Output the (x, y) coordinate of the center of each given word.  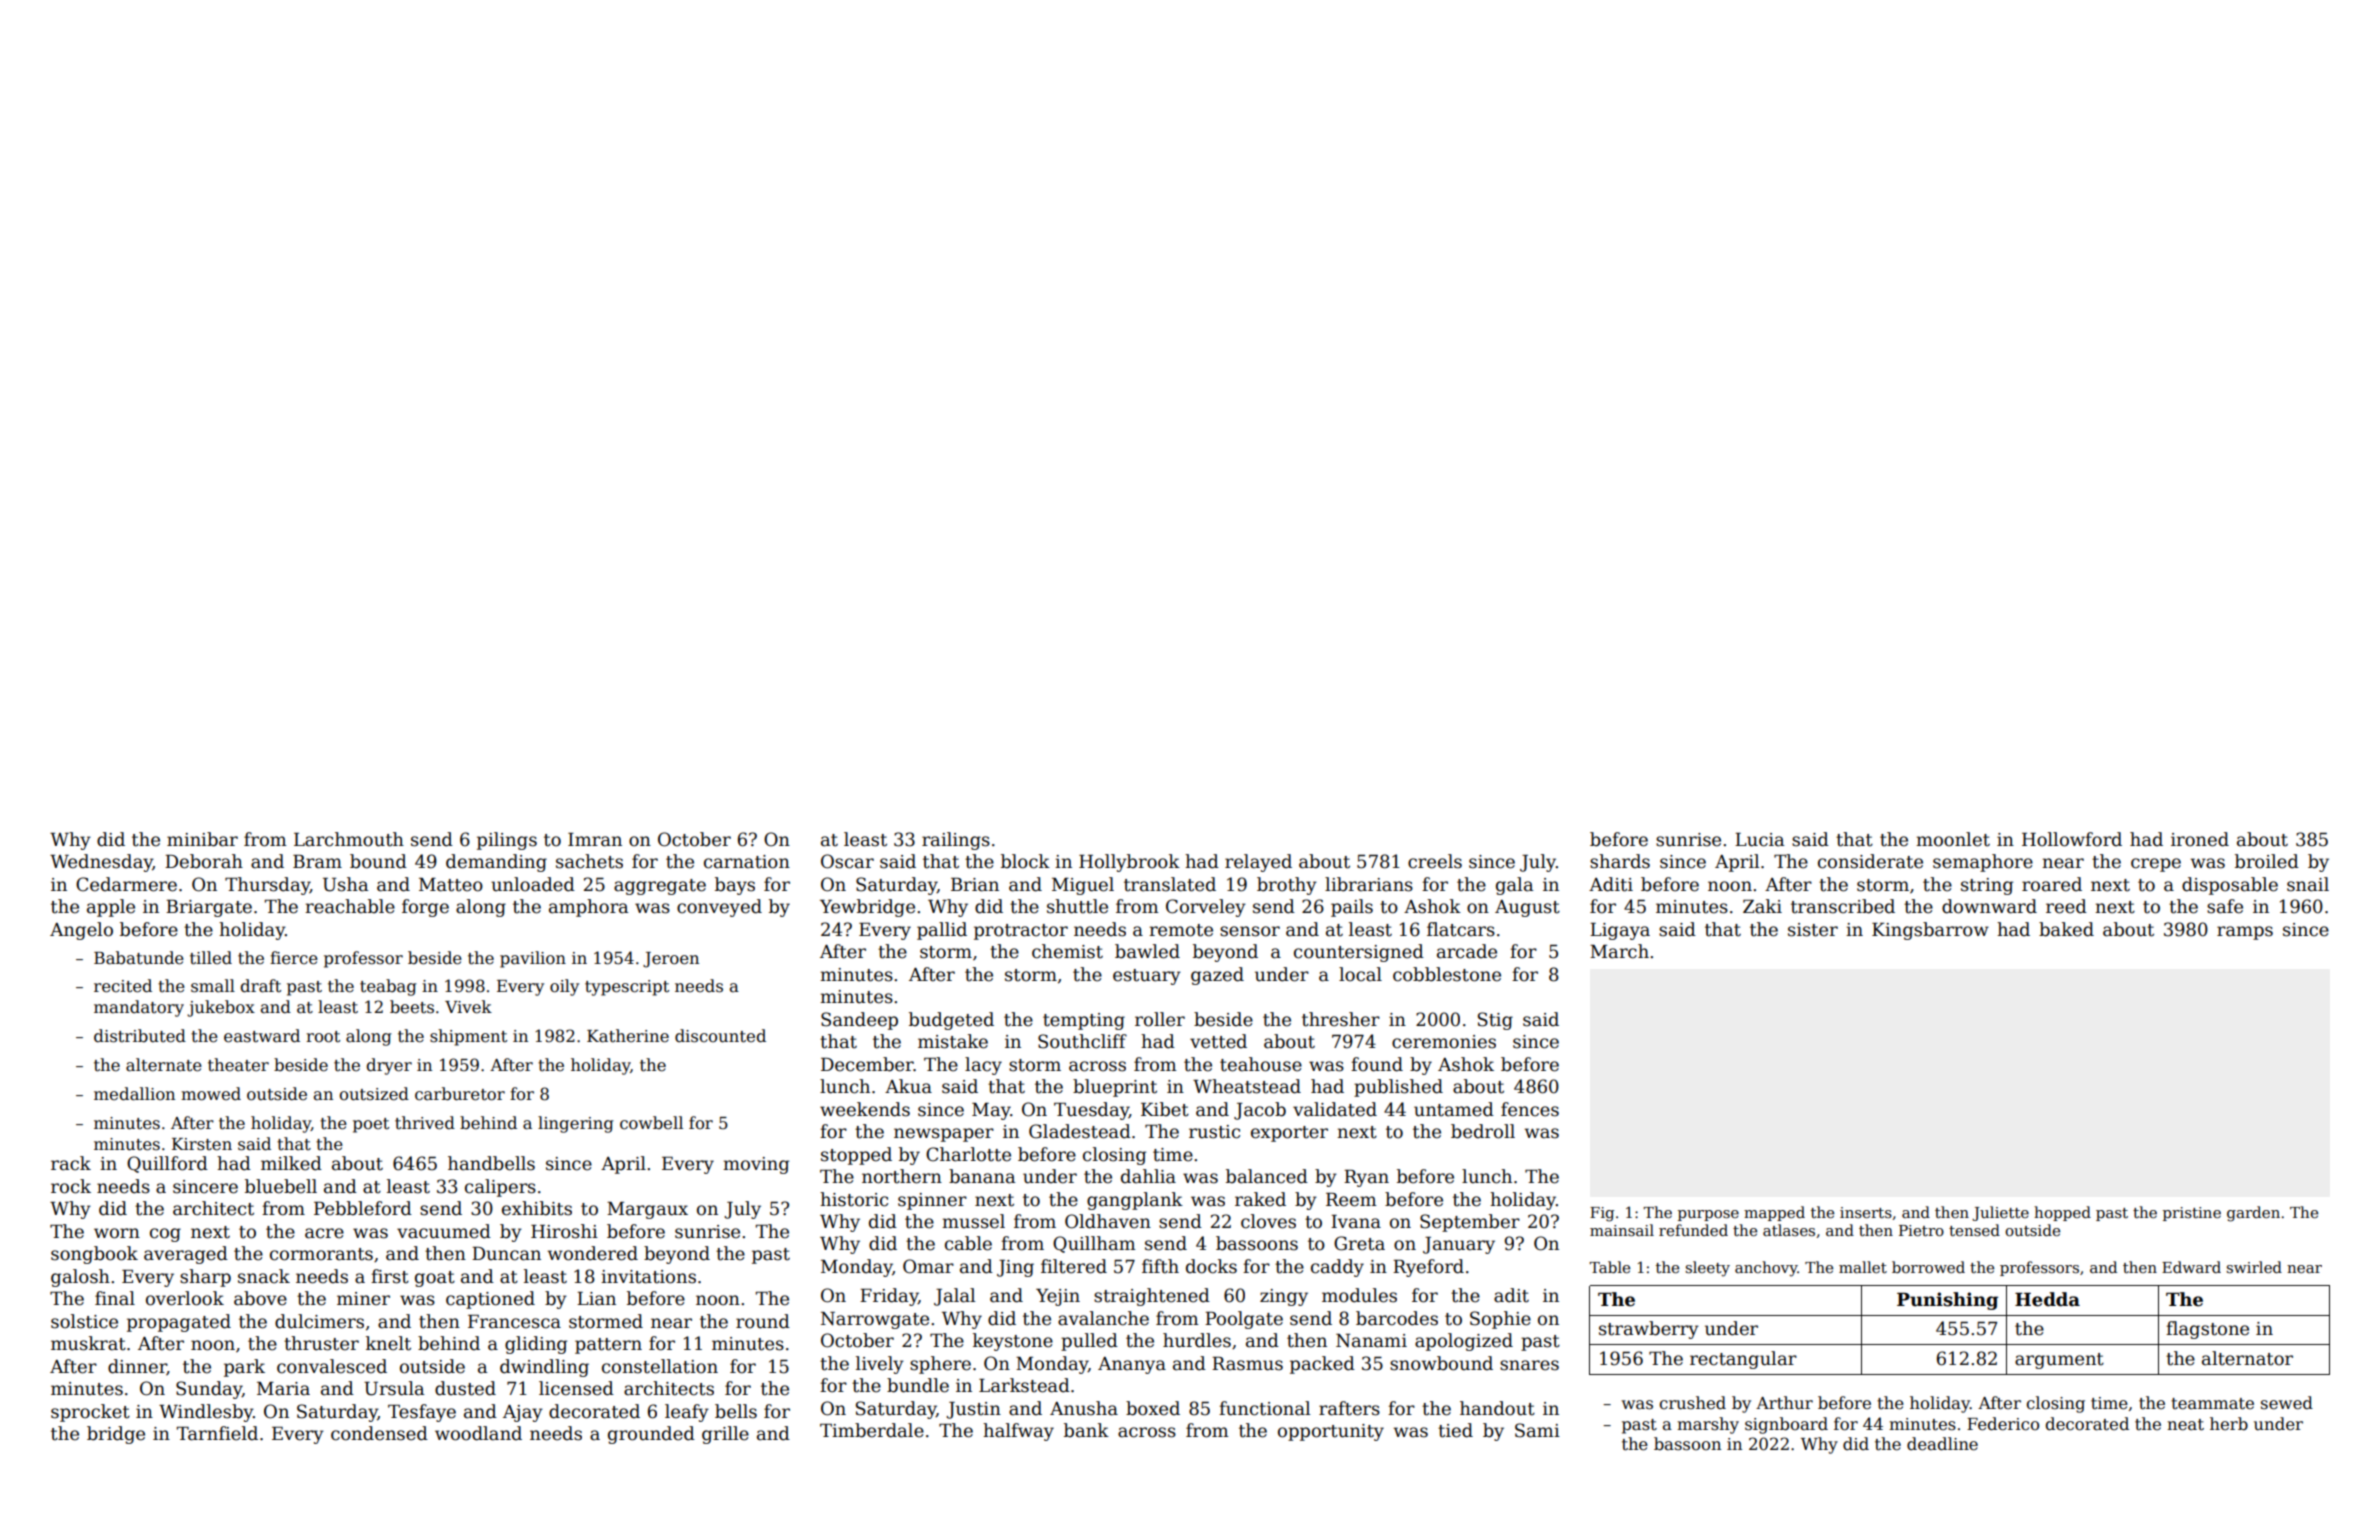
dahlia (1148, 1176)
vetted (1218, 1041)
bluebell (281, 1186)
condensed (379, 1433)
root (323, 1037)
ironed (2200, 839)
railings (956, 841)
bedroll (1483, 1131)
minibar (202, 839)
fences (1530, 1109)
